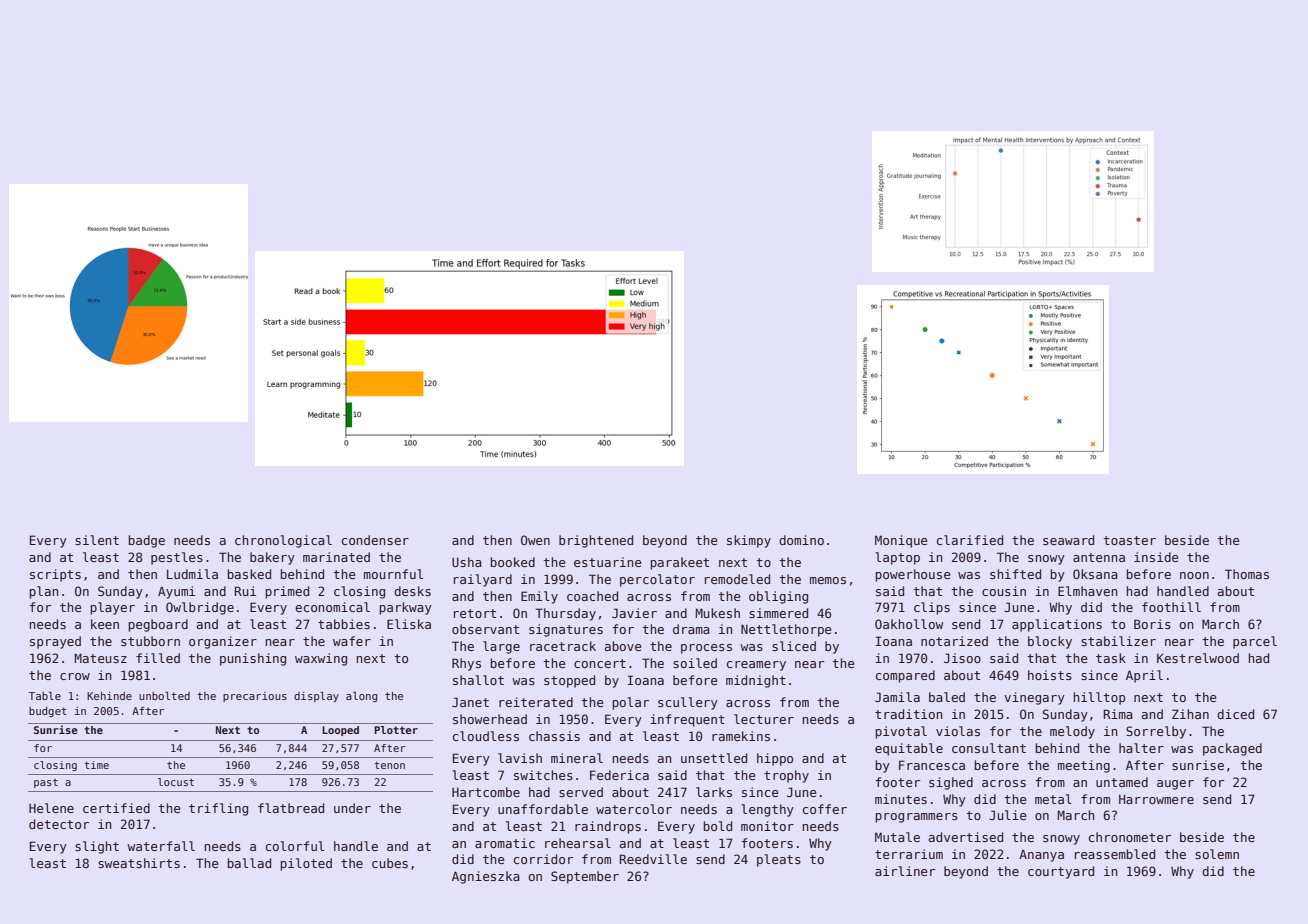  Describe the element at coordinates (340, 731) in the page. I see `Looped` at that location.
